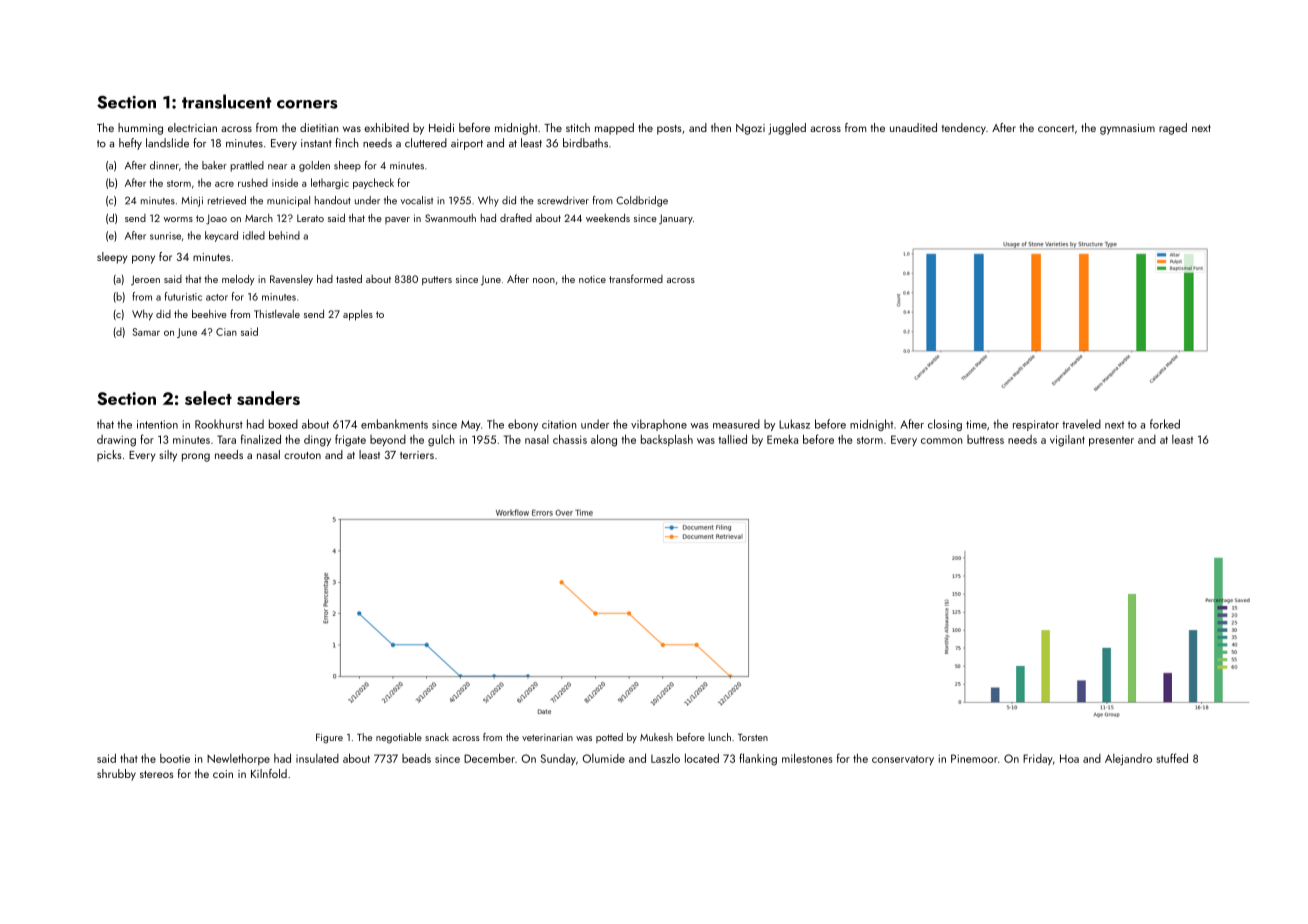 This screenshot has height=924, width=1308. What do you see at coordinates (913, 127) in the screenshot?
I see `unaudited` at bounding box center [913, 127].
